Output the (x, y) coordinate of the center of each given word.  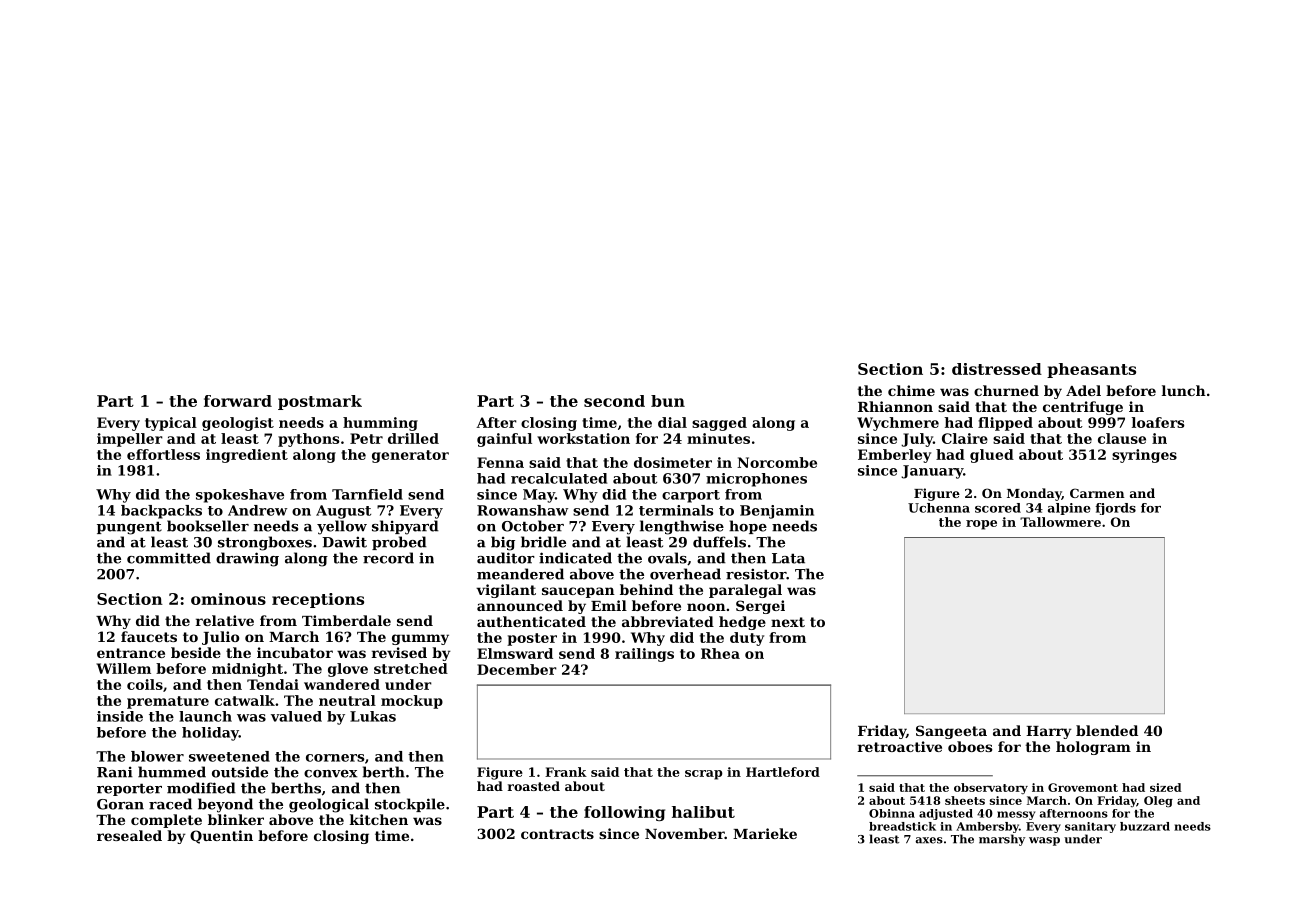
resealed (129, 835)
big (503, 543)
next (788, 622)
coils (145, 684)
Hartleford (783, 772)
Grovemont (1083, 787)
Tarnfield (367, 494)
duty (747, 639)
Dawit (344, 542)
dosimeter (673, 462)
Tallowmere (1060, 522)
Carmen (1097, 493)
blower (157, 756)
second (614, 401)
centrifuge (1083, 408)
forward (238, 401)
